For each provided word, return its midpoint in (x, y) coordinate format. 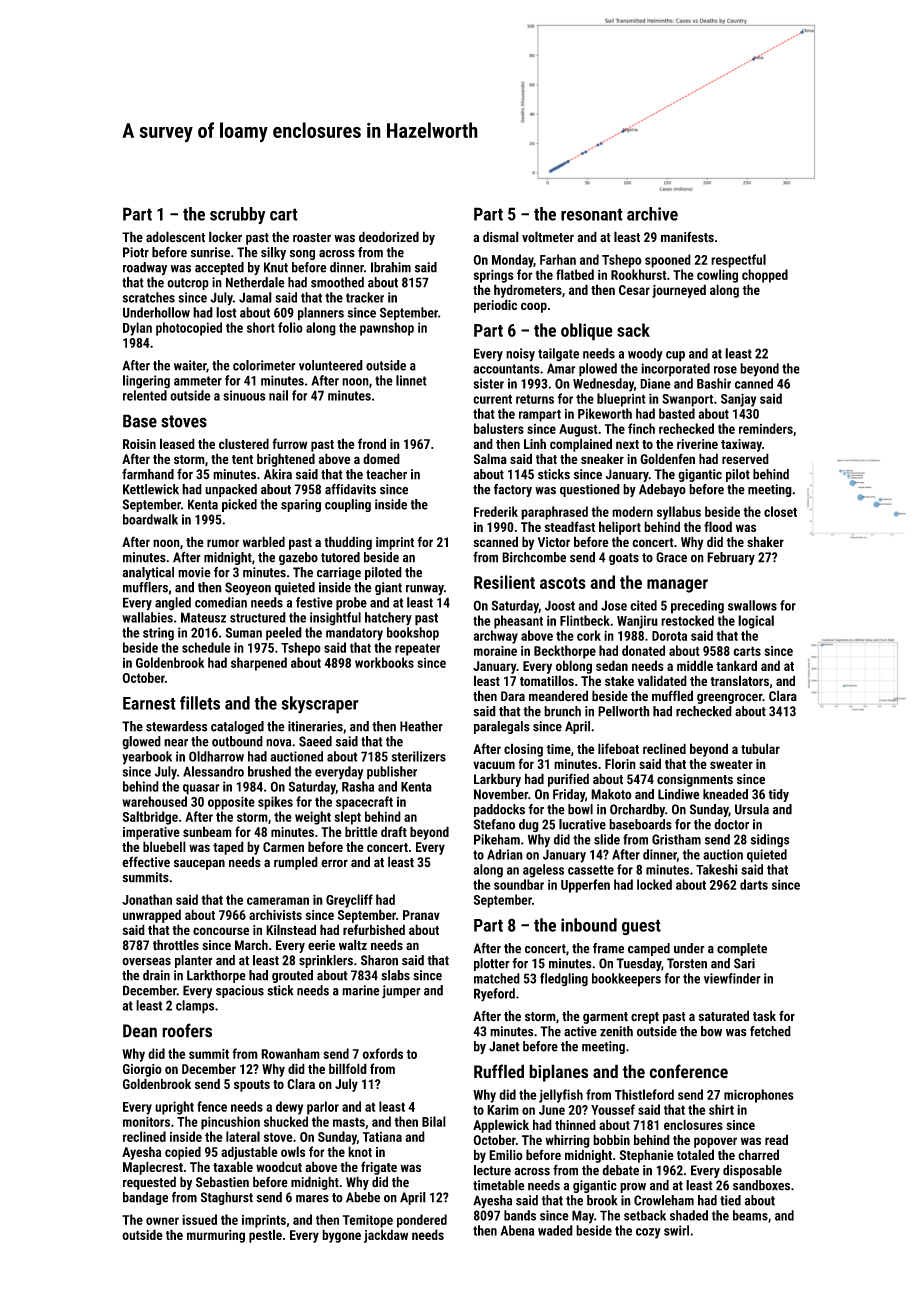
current (492, 399)
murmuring (216, 1236)
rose (725, 370)
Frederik (496, 511)
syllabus (679, 513)
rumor (223, 543)
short (261, 327)
